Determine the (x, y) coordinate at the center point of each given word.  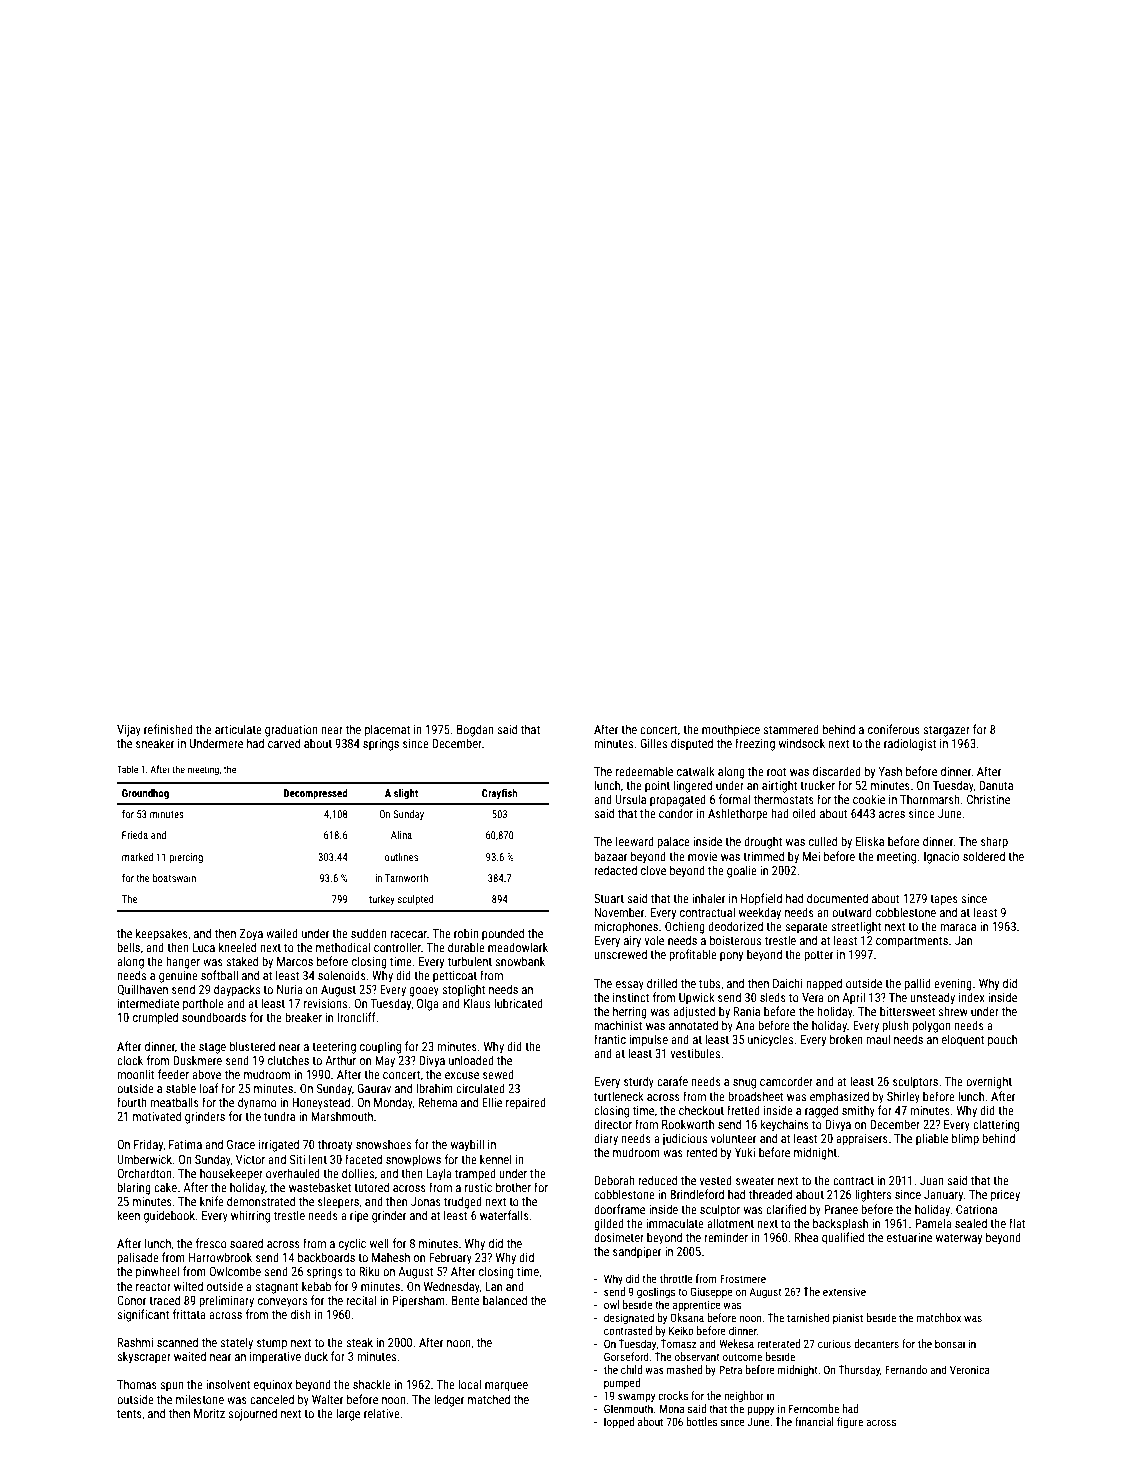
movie (702, 856)
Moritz (209, 1413)
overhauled (293, 1173)
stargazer (946, 731)
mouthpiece (731, 730)
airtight (779, 786)
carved (284, 743)
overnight (989, 1082)
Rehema (437, 1102)
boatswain (174, 878)
